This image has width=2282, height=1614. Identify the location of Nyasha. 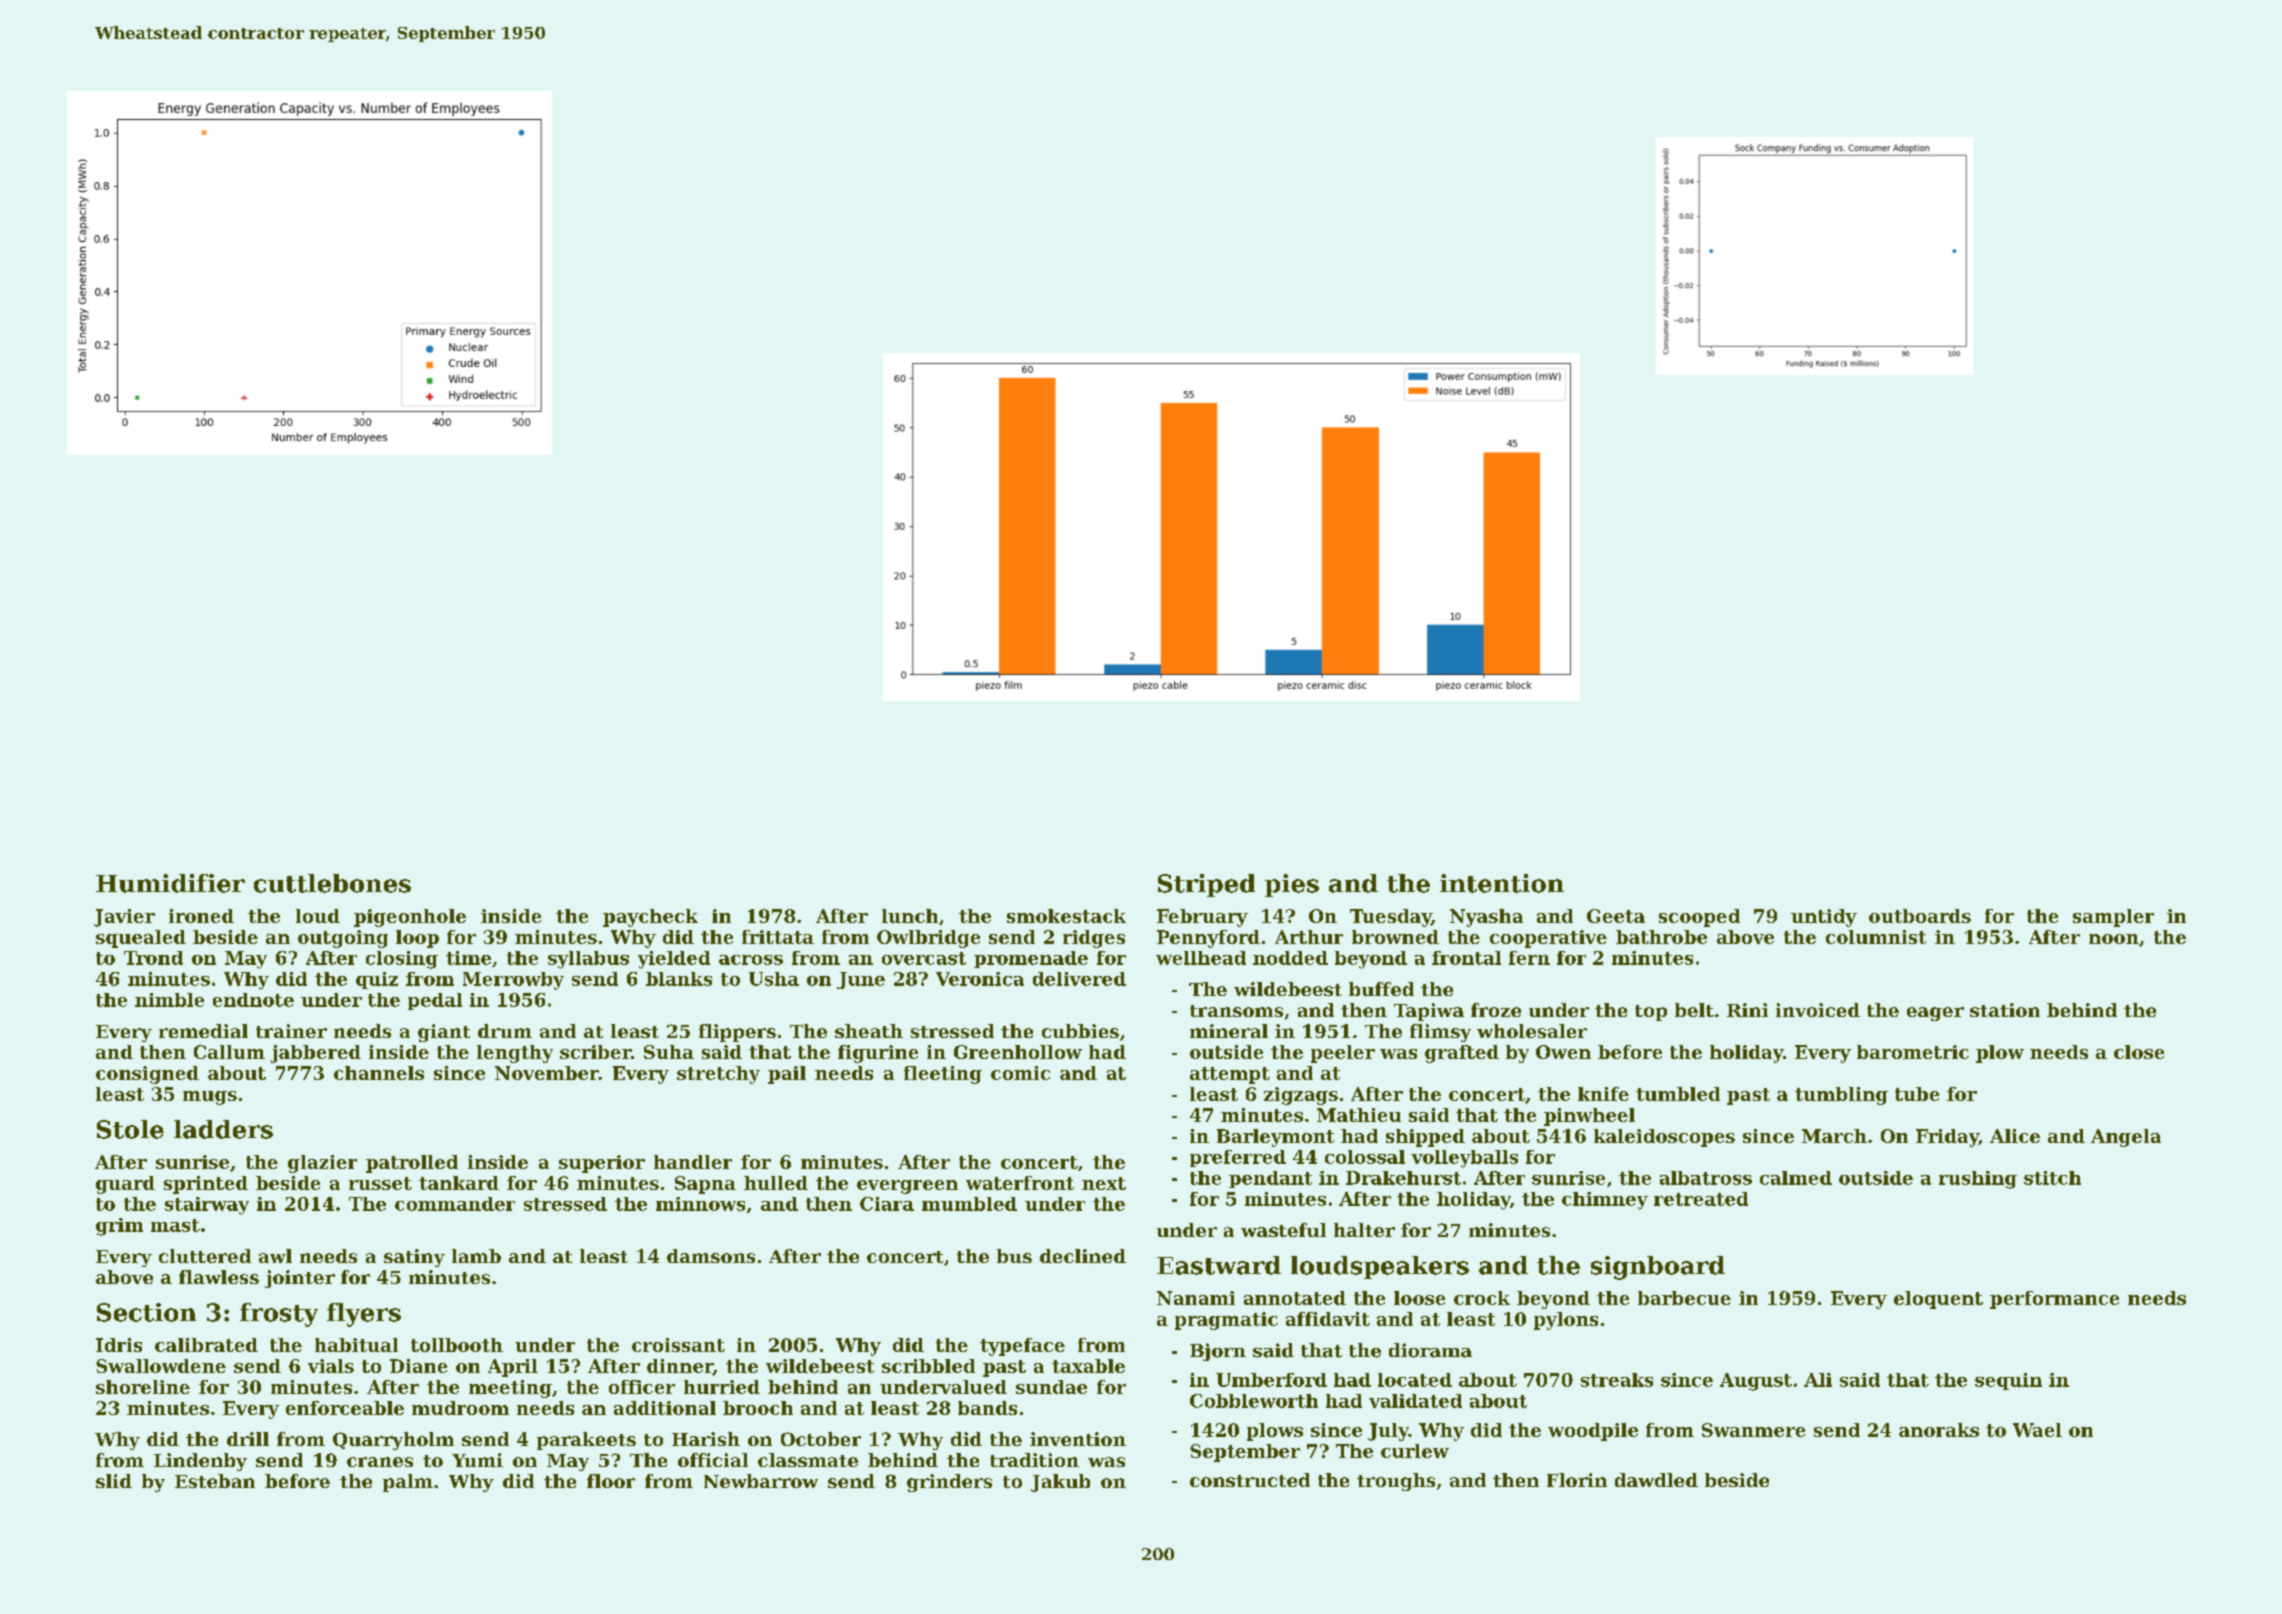
(1486, 918).
